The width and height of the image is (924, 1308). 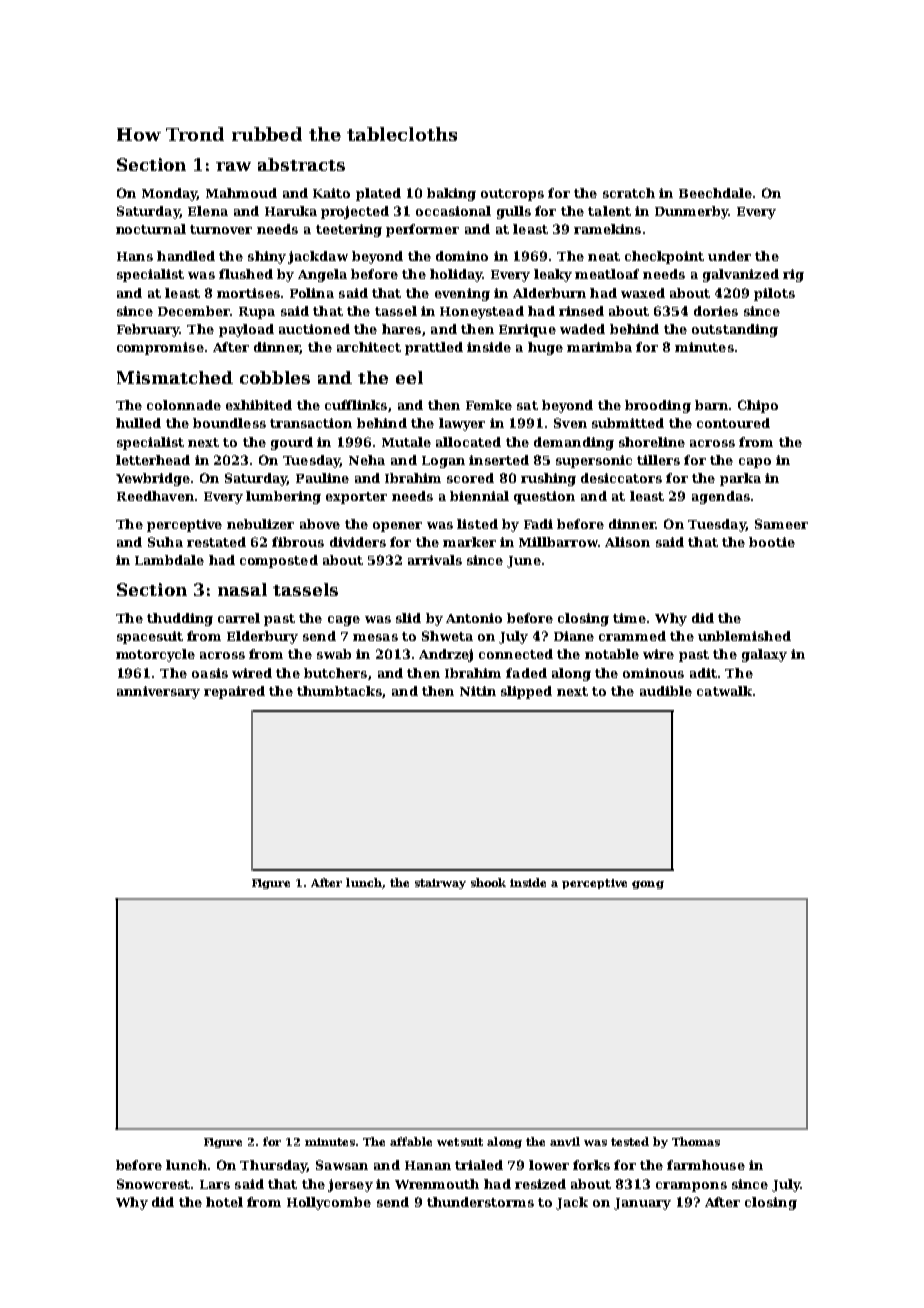 What do you see at coordinates (437, 1184) in the image?
I see `Wrenmouth` at bounding box center [437, 1184].
